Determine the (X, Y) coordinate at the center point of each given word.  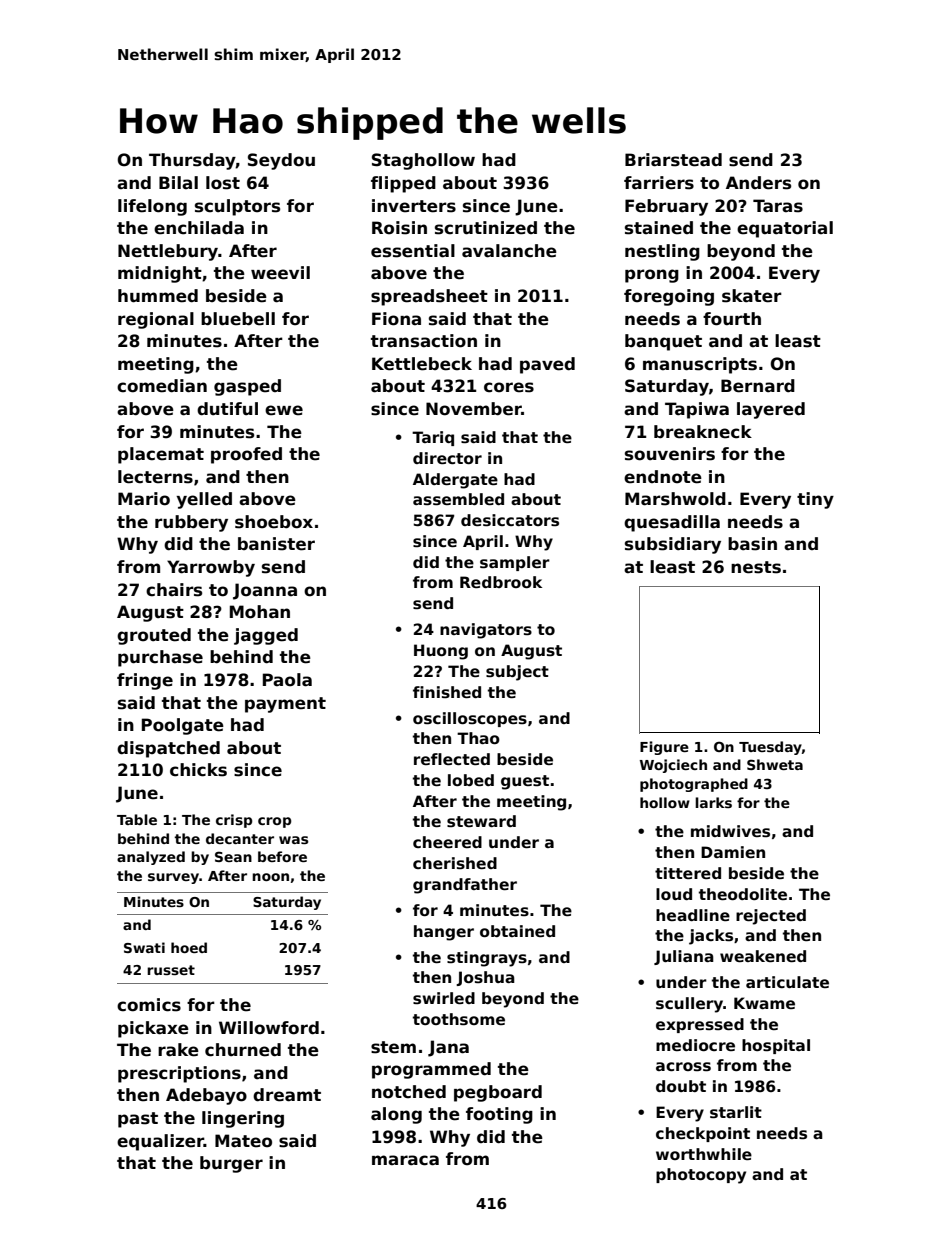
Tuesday (770, 748)
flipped (403, 184)
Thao (478, 738)
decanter (240, 838)
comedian (162, 386)
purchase (160, 658)
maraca (405, 1160)
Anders (758, 183)
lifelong (152, 207)
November (474, 409)
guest (525, 782)
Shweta (775, 764)
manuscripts (700, 365)
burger (231, 1164)
